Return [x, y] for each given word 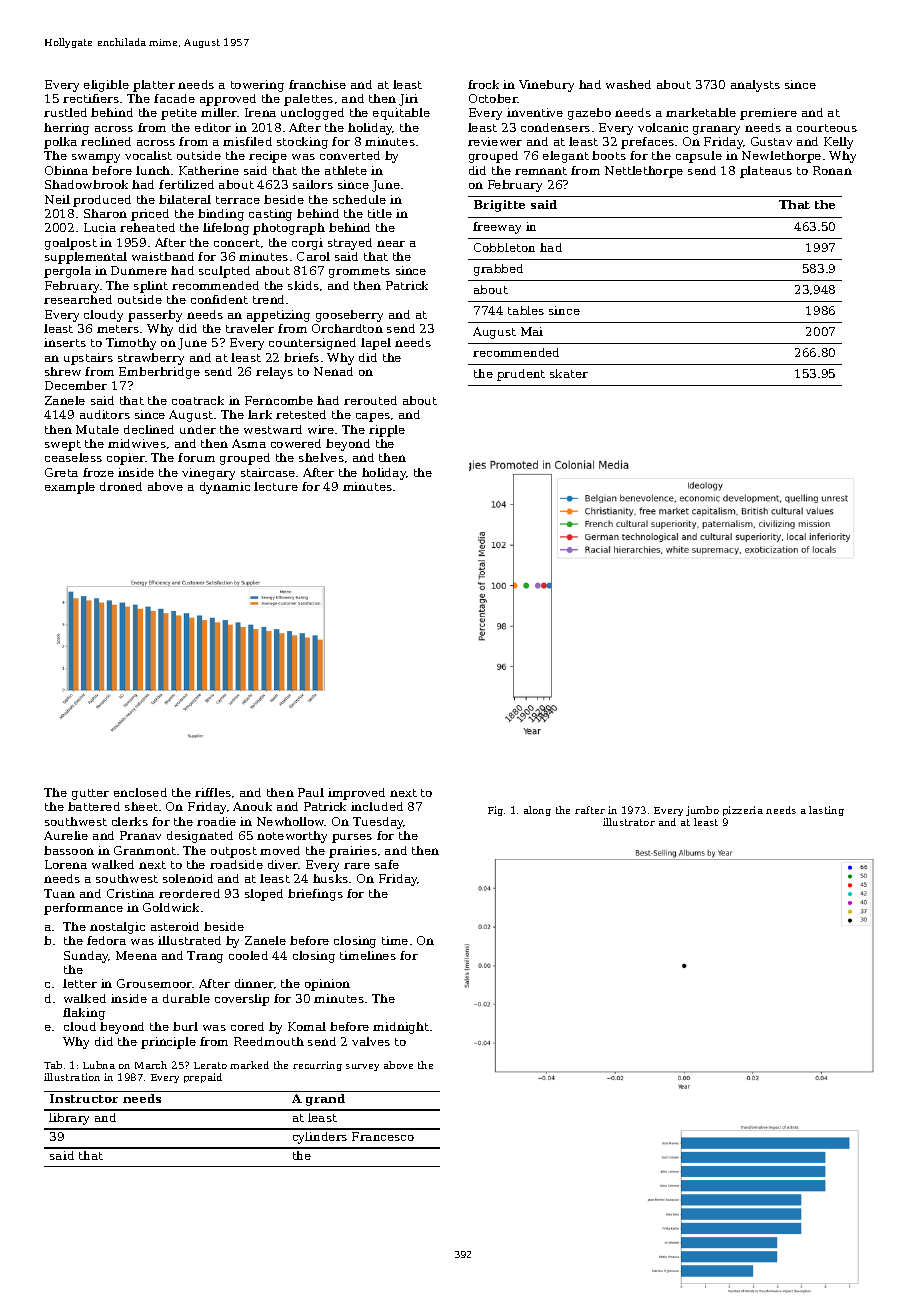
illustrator [629, 822]
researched [78, 299]
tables [526, 310]
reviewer [495, 141]
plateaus [766, 172]
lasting [826, 811]
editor [213, 127]
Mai [532, 331]
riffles [213, 792]
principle [168, 1043]
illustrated [189, 940]
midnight [401, 1028]
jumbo [702, 811]
